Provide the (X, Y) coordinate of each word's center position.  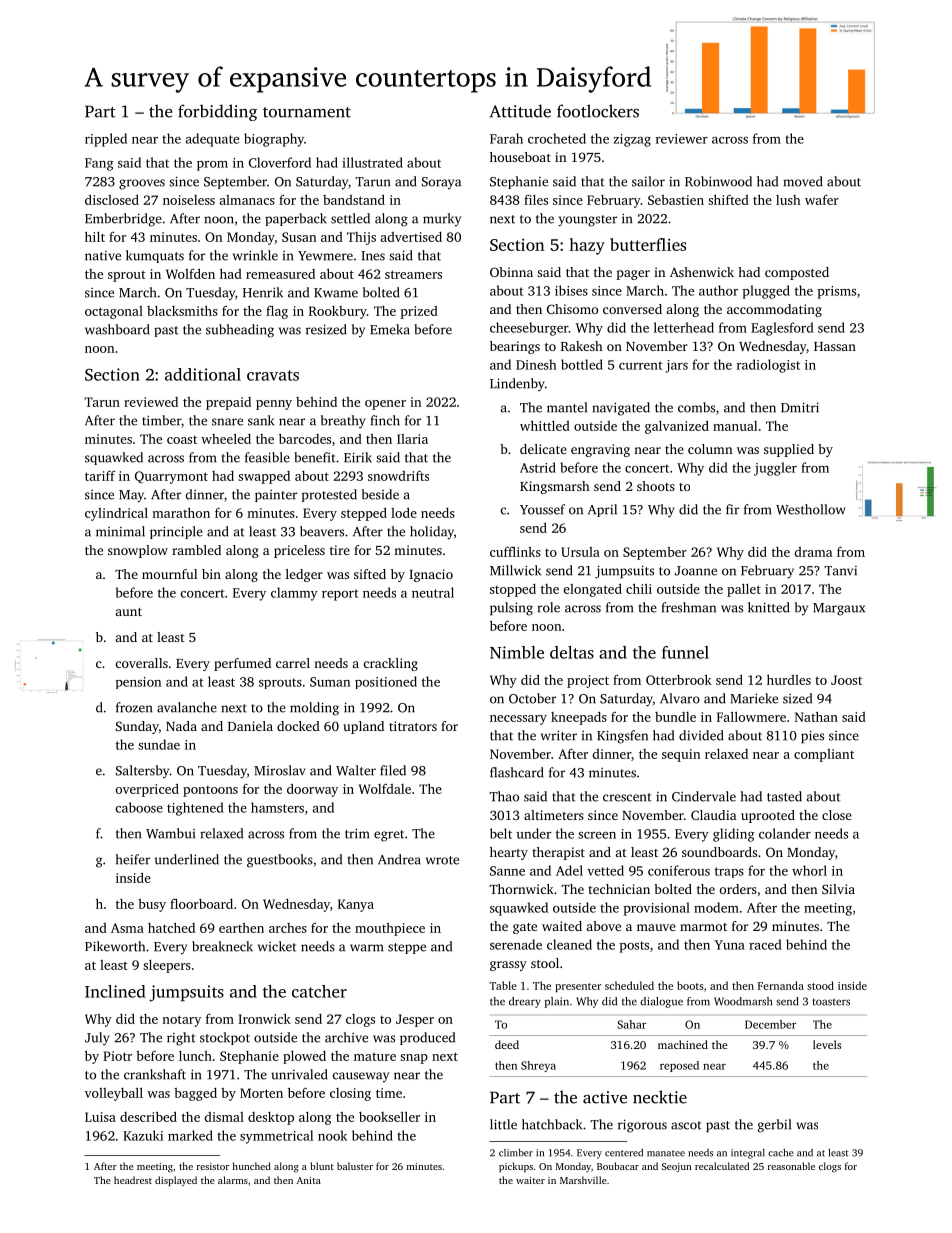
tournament (307, 112)
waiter (530, 1180)
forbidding (217, 112)
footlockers (598, 111)
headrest (133, 1180)
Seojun (676, 1168)
